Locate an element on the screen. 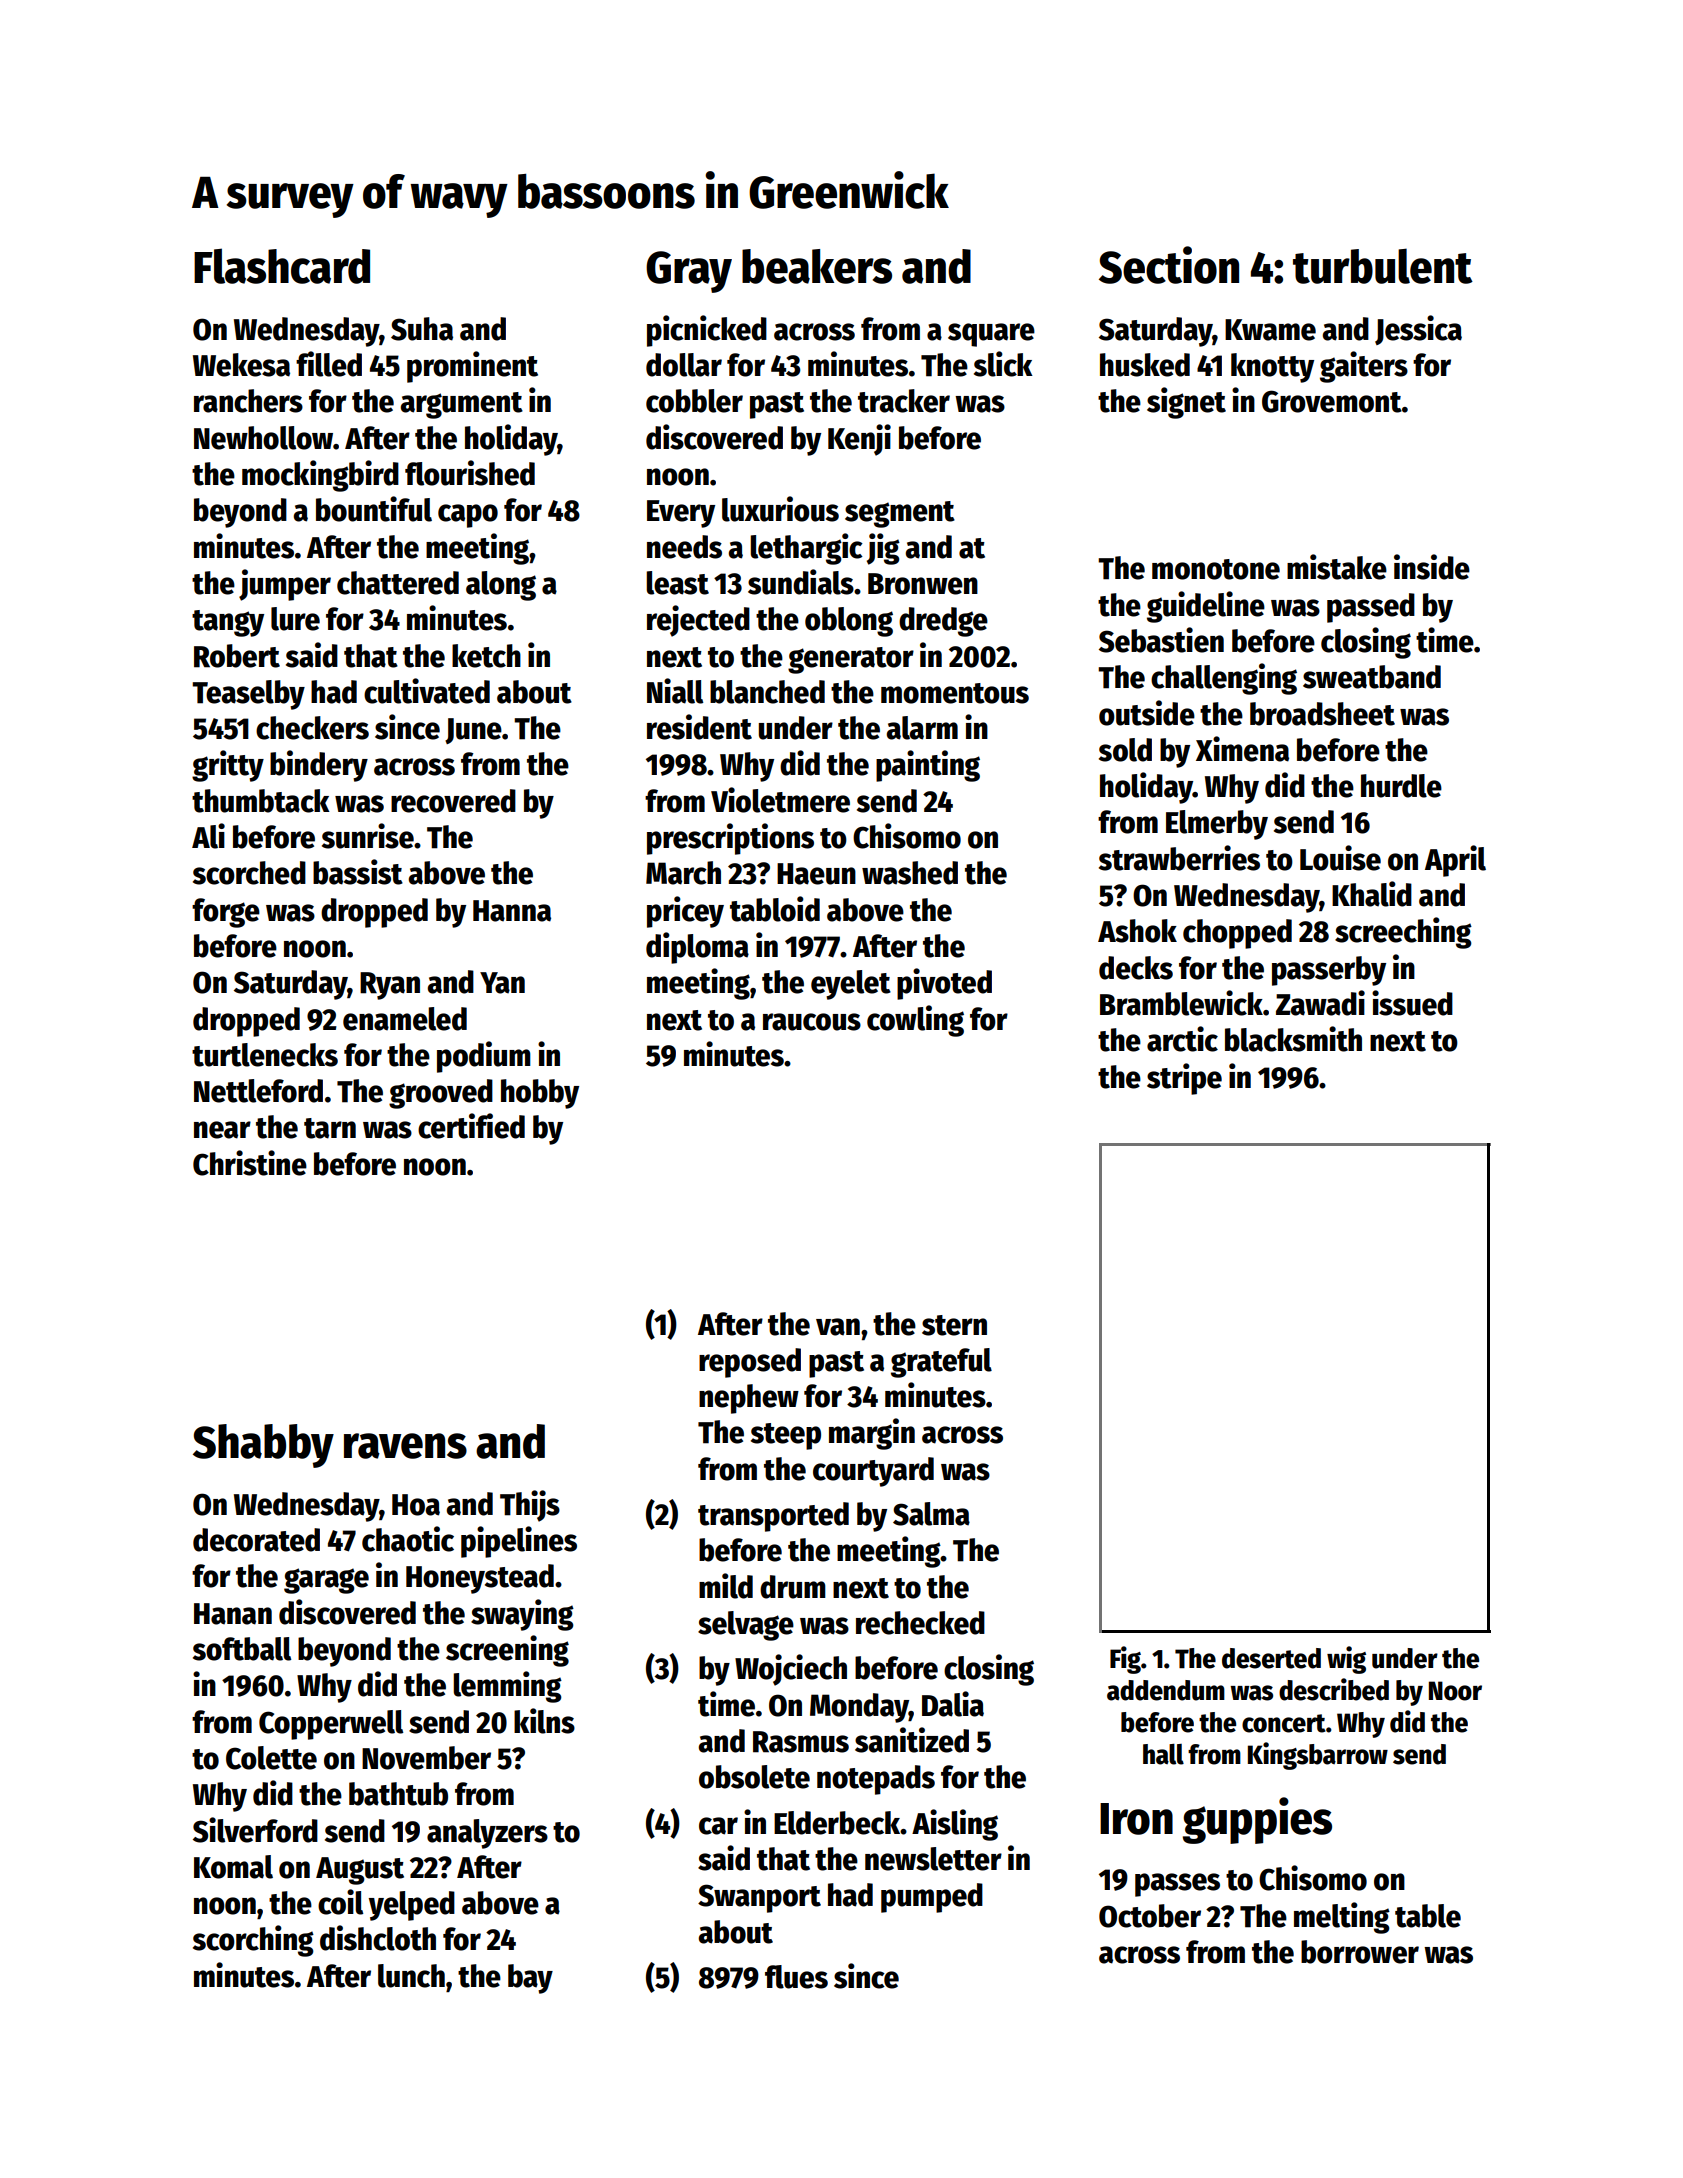 This screenshot has width=1683, height=2178. mockingbird is located at coordinates (320, 476).
